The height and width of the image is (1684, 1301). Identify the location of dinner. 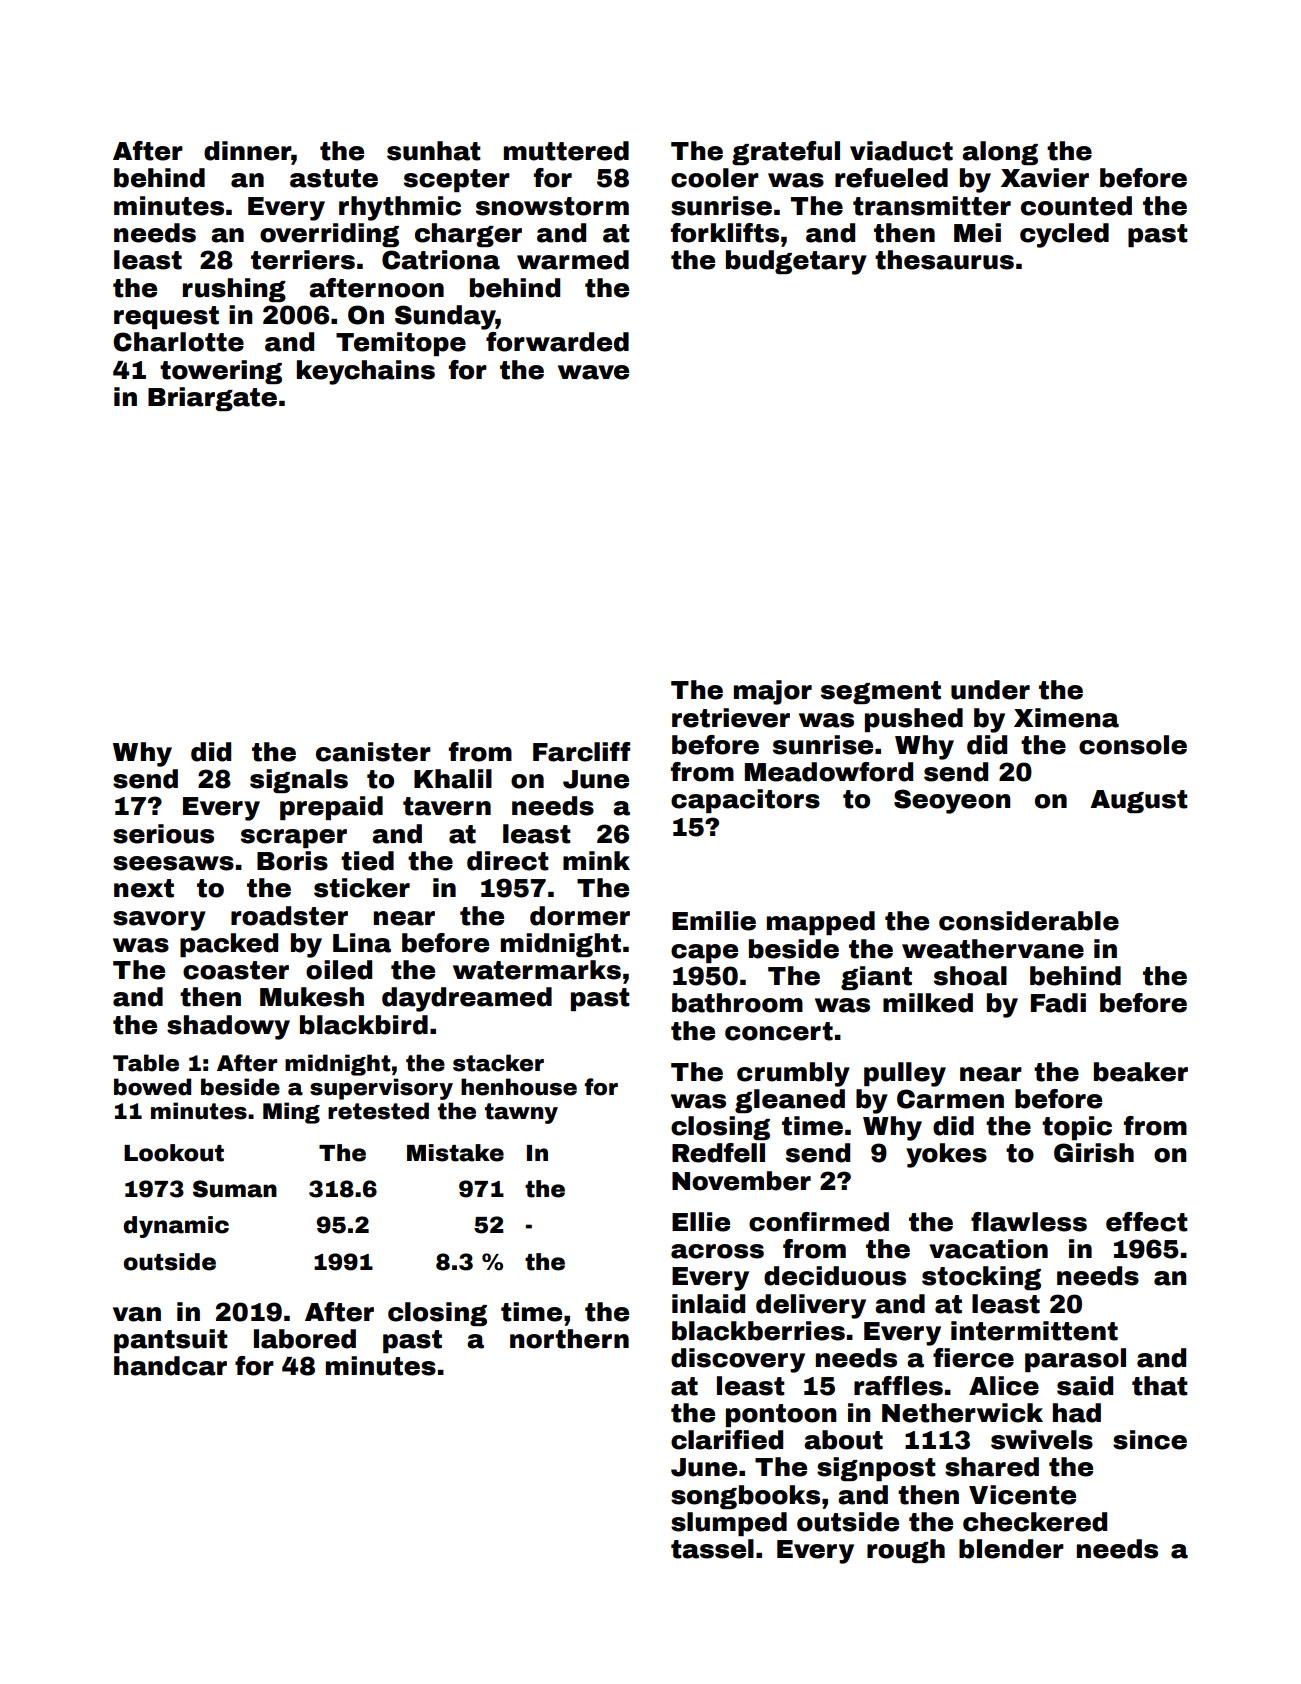
(247, 151).
